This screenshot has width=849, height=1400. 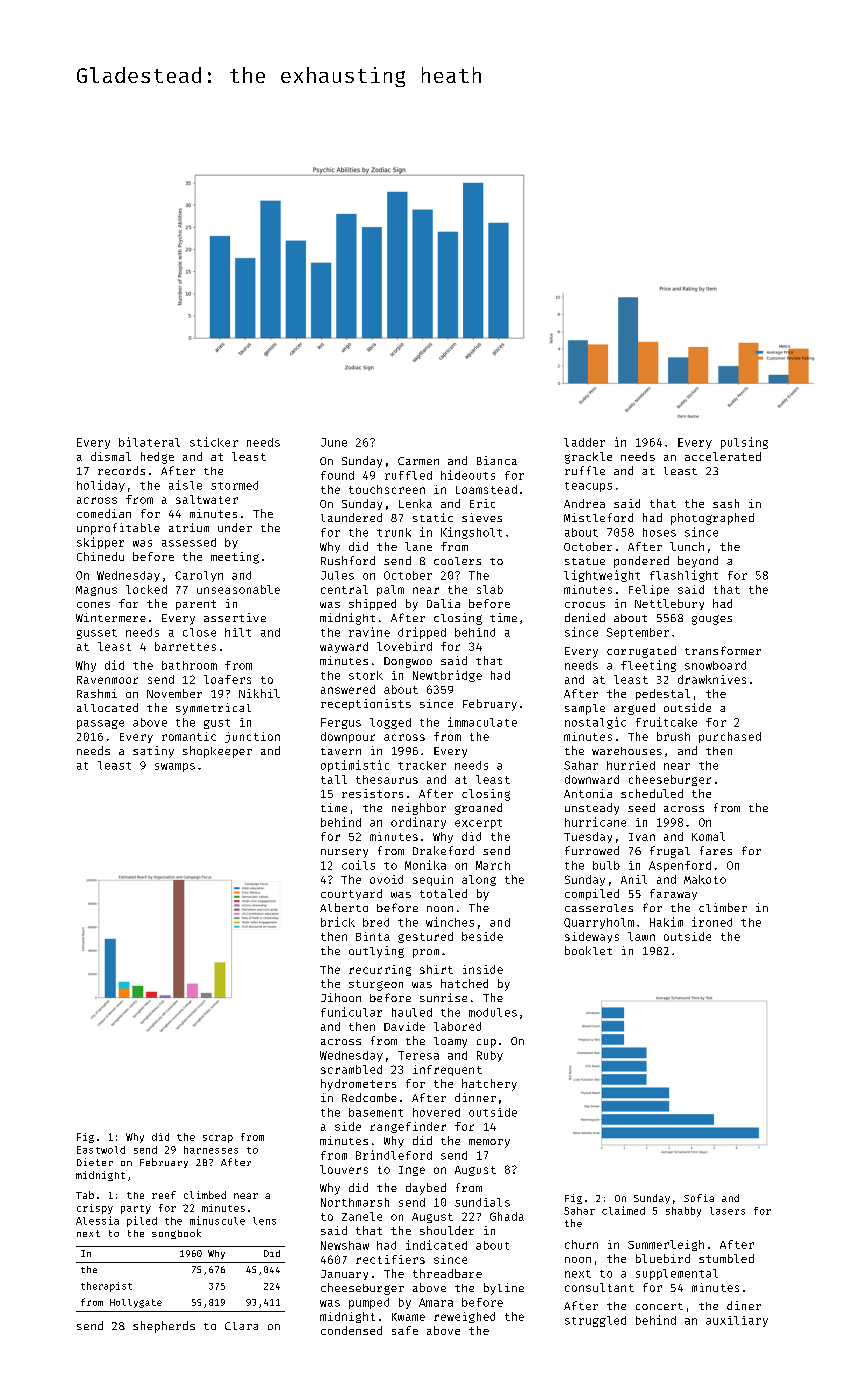 What do you see at coordinates (648, 666) in the screenshot?
I see `fleeting` at bounding box center [648, 666].
